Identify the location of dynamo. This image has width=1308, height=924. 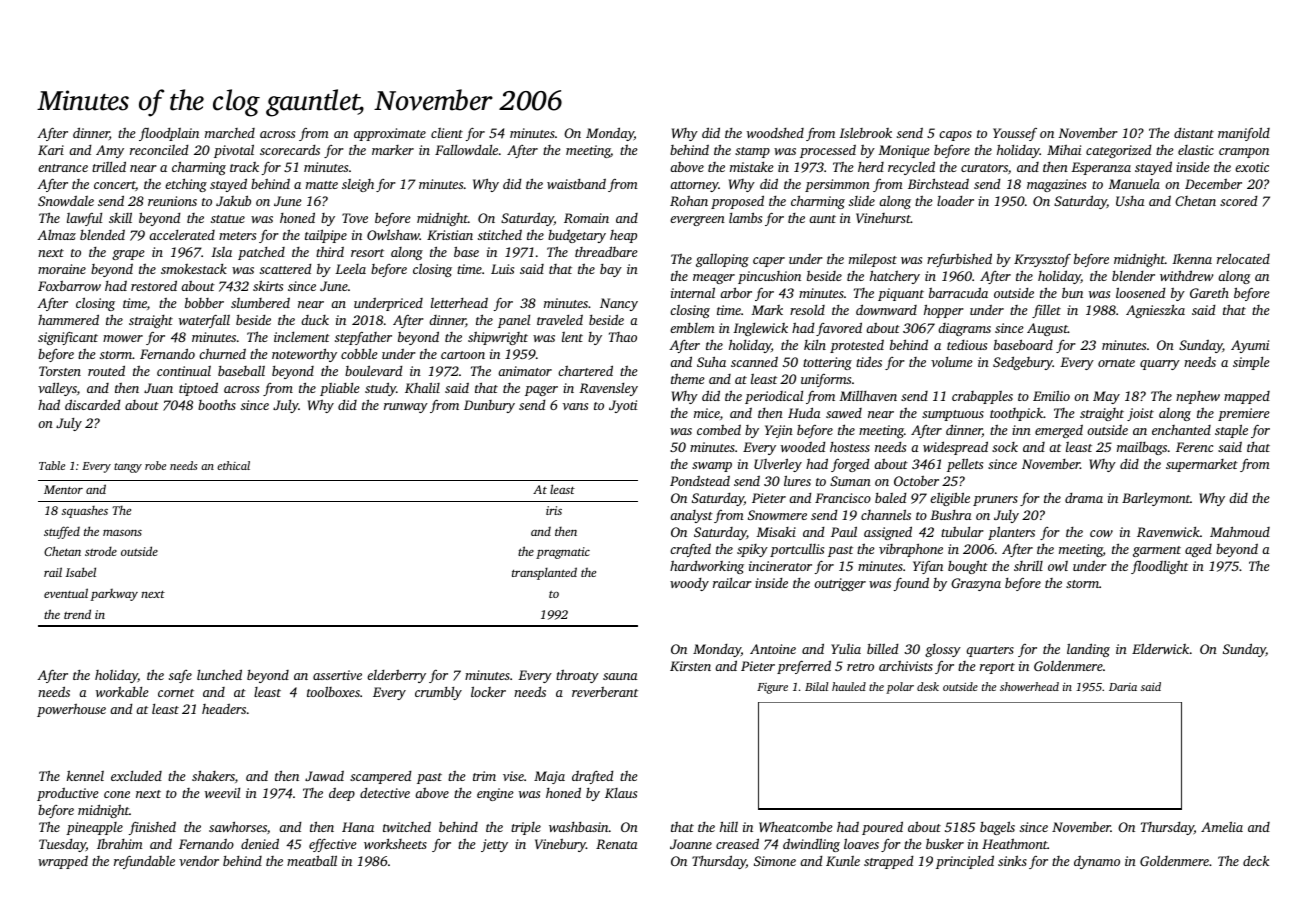
(1097, 862).
